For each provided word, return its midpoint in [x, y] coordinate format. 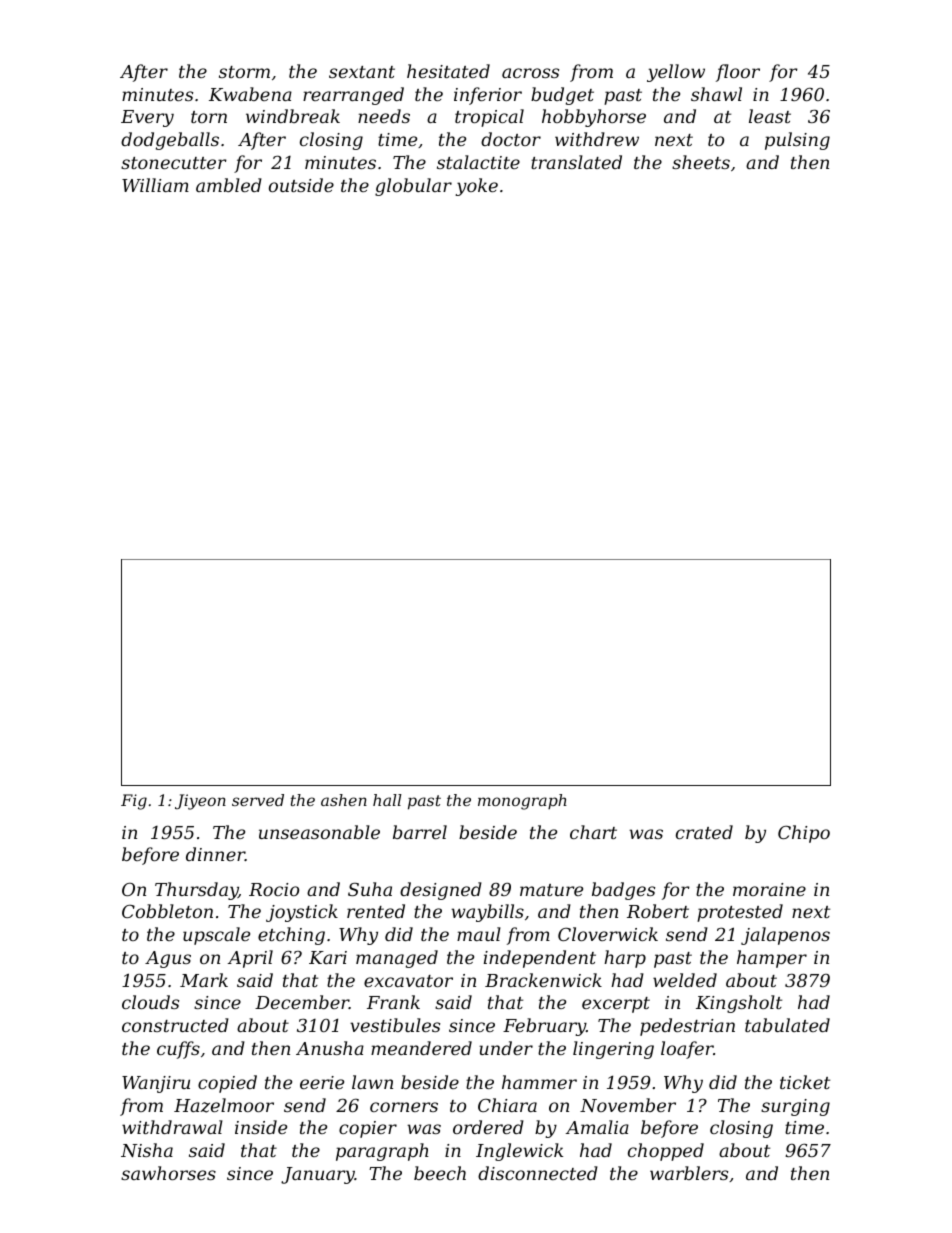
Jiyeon [200, 802]
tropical [489, 118]
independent [540, 959]
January [318, 1175]
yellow [676, 73]
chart [593, 832]
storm [244, 72]
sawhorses [168, 1173]
